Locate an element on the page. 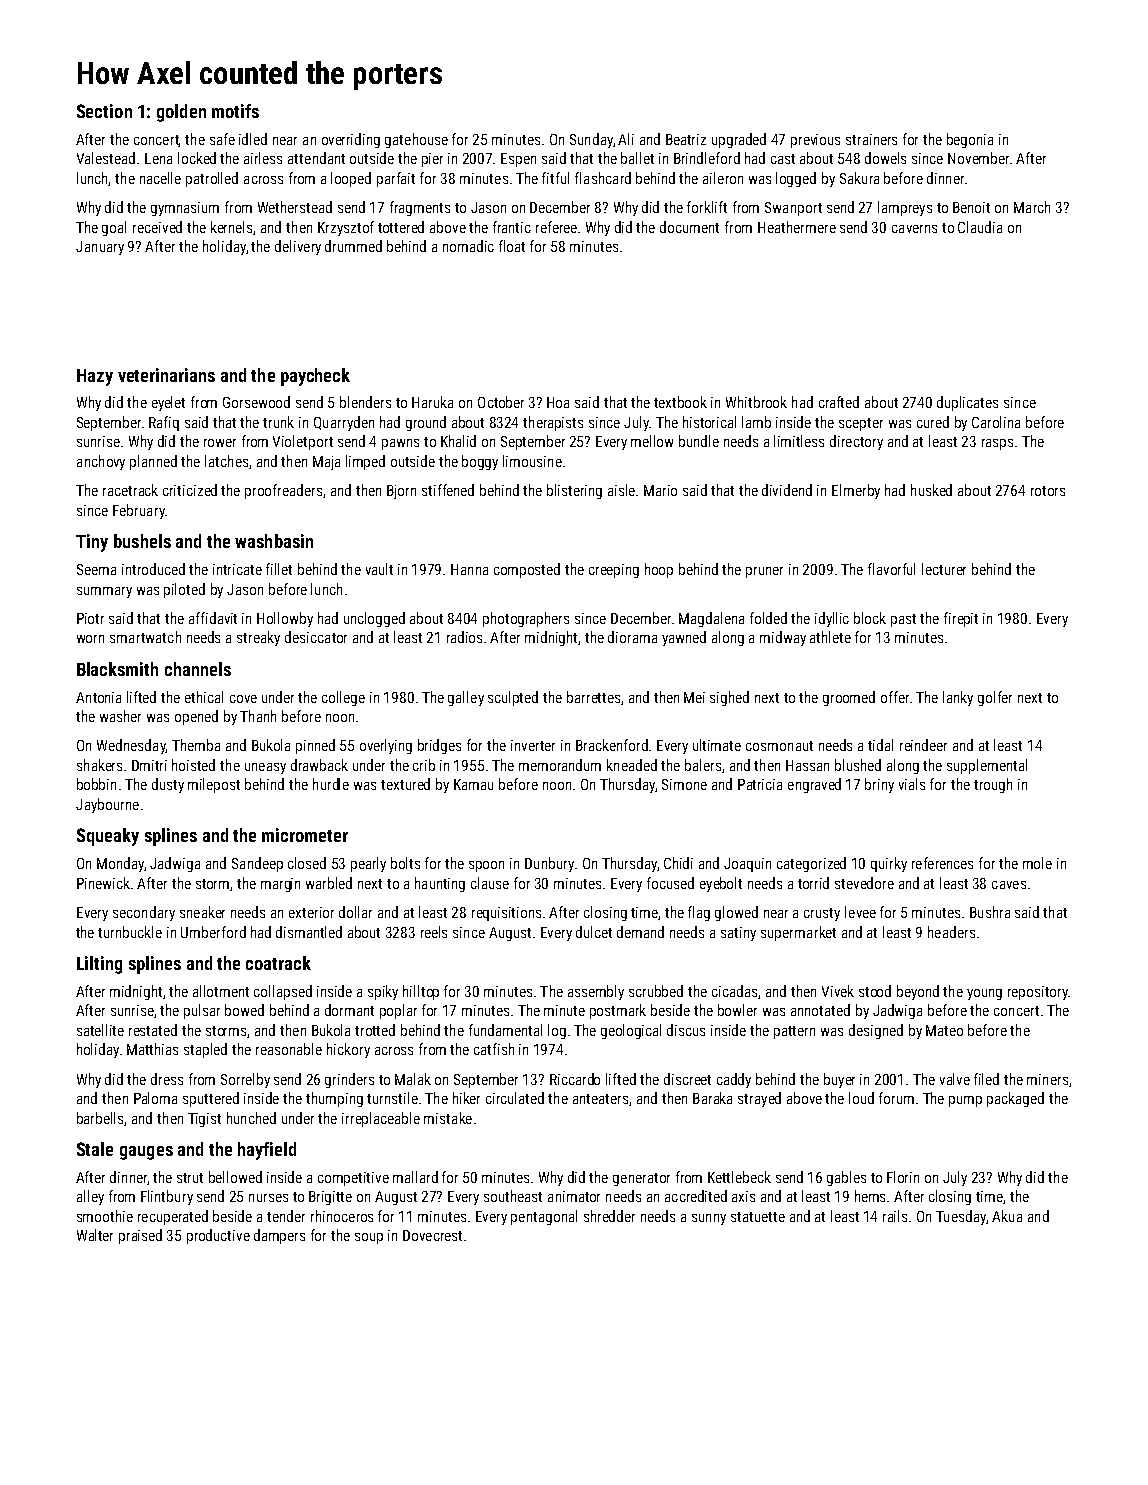 The width and height of the page is (1148, 1485). rails is located at coordinates (895, 1216).
